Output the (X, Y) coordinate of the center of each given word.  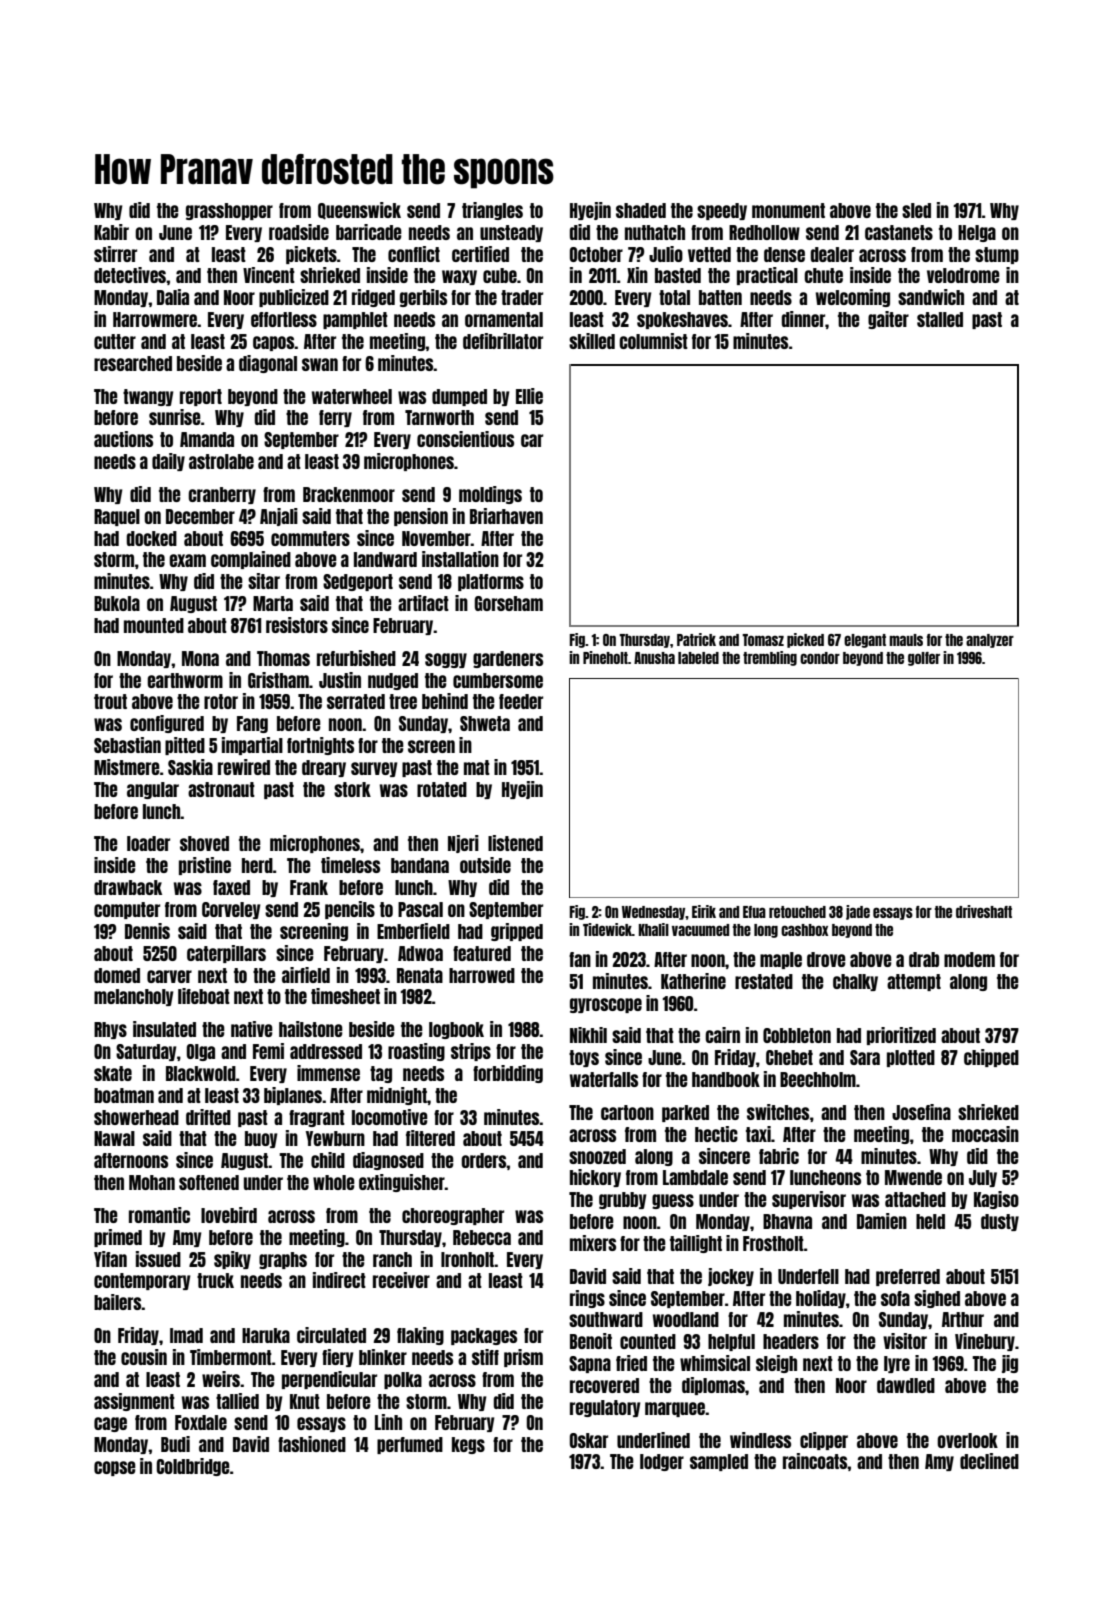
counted (648, 1341)
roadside (299, 232)
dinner (803, 319)
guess (673, 1201)
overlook (967, 1440)
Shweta (485, 723)
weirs (221, 1379)
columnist (653, 341)
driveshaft (984, 911)
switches (778, 1112)
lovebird (229, 1215)
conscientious (465, 439)
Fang (252, 724)
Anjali (279, 517)
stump (997, 255)
